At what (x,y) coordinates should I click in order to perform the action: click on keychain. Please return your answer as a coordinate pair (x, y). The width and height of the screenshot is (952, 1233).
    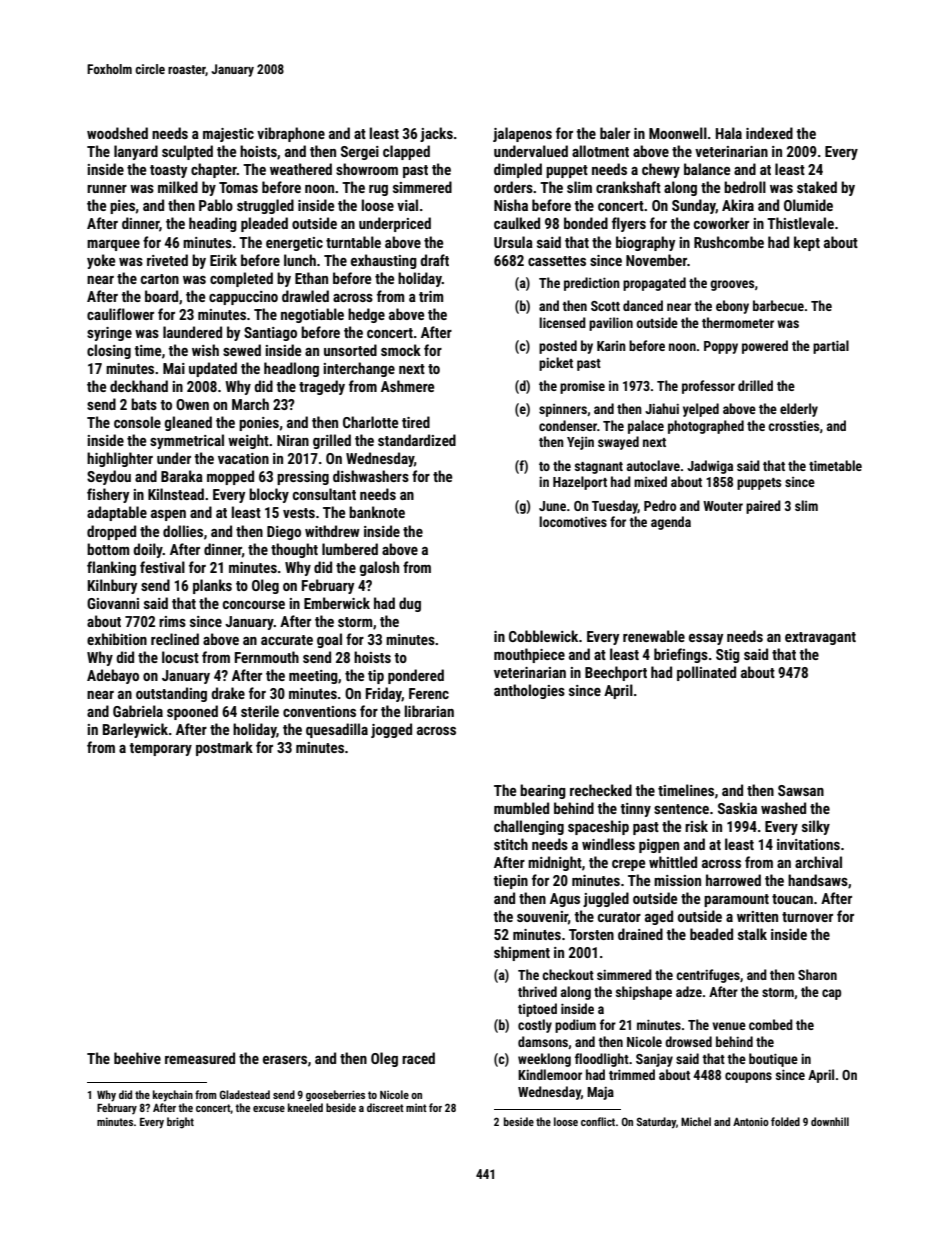
    Looking at the image, I should click on (173, 1096).
